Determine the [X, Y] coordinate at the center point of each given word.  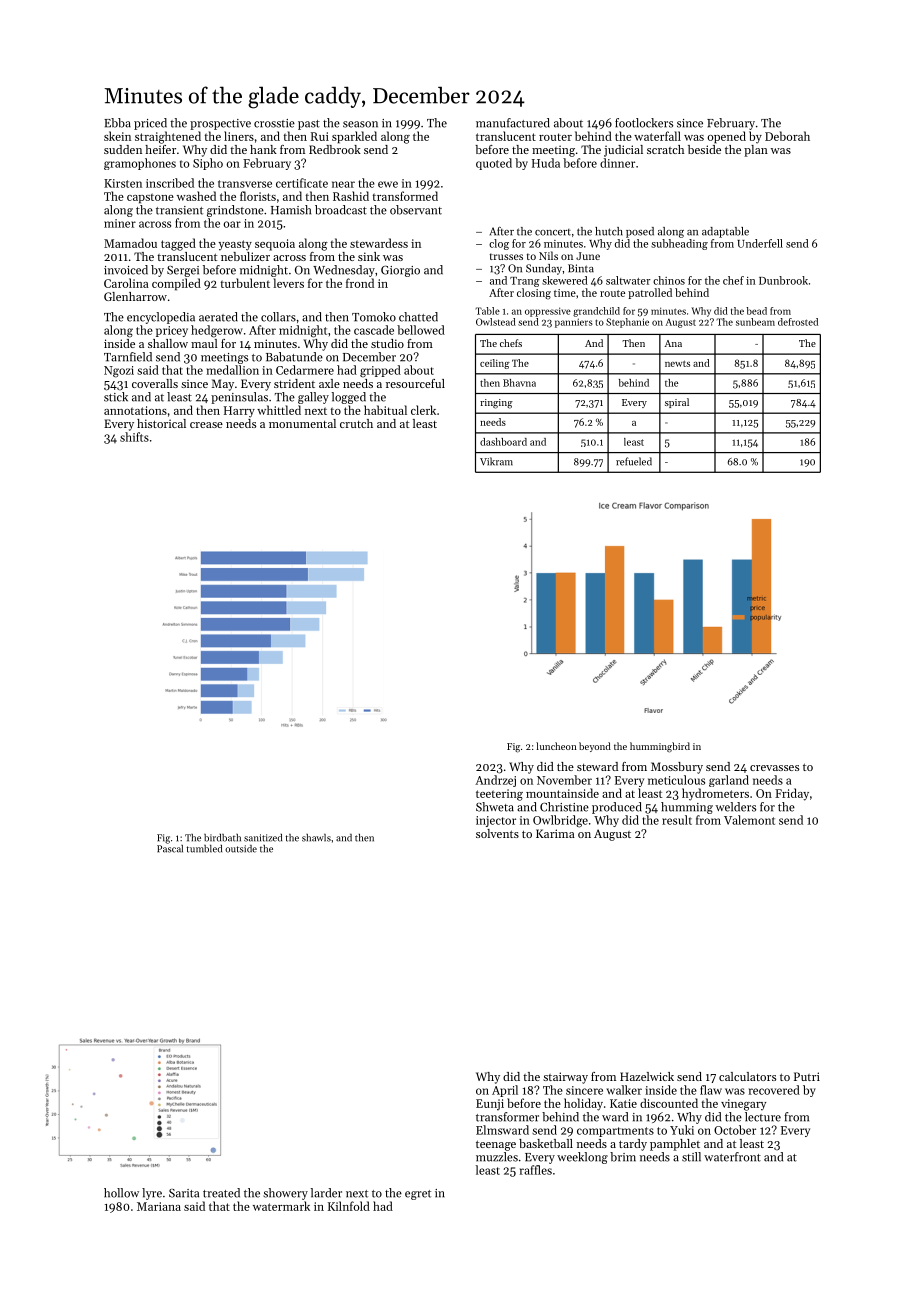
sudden [123, 149]
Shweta [495, 807]
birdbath [222, 838]
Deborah [787, 136]
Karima [555, 833]
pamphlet [675, 1145]
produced [617, 808]
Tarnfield [128, 357]
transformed [405, 196]
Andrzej [495, 781]
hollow [121, 1193]
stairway [565, 1078]
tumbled [204, 849]
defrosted [798, 322]
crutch [356, 423]
